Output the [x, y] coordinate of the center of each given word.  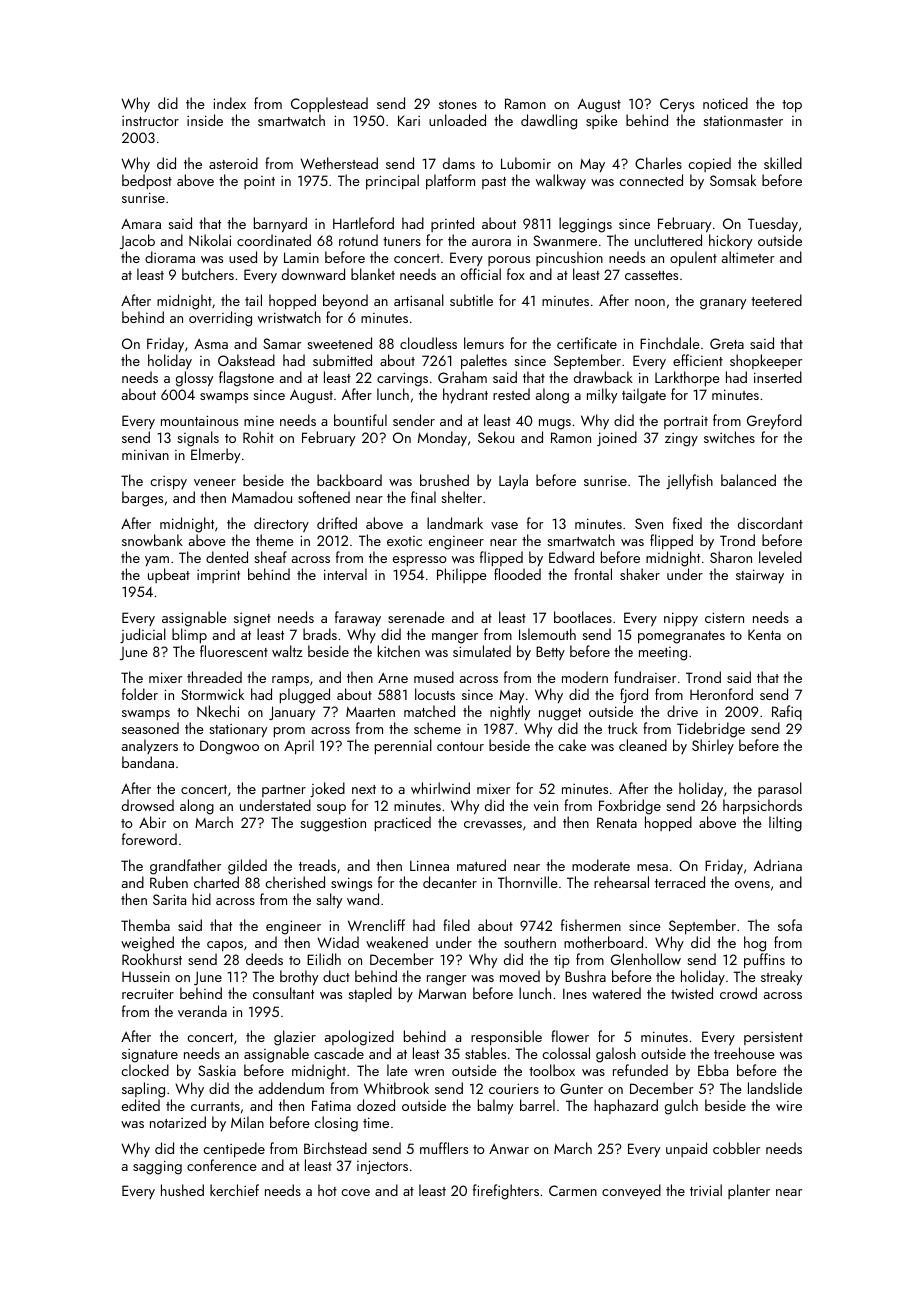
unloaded [457, 120]
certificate [587, 343]
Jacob [137, 241]
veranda [202, 1011]
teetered [776, 300]
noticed [725, 103]
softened [324, 497]
